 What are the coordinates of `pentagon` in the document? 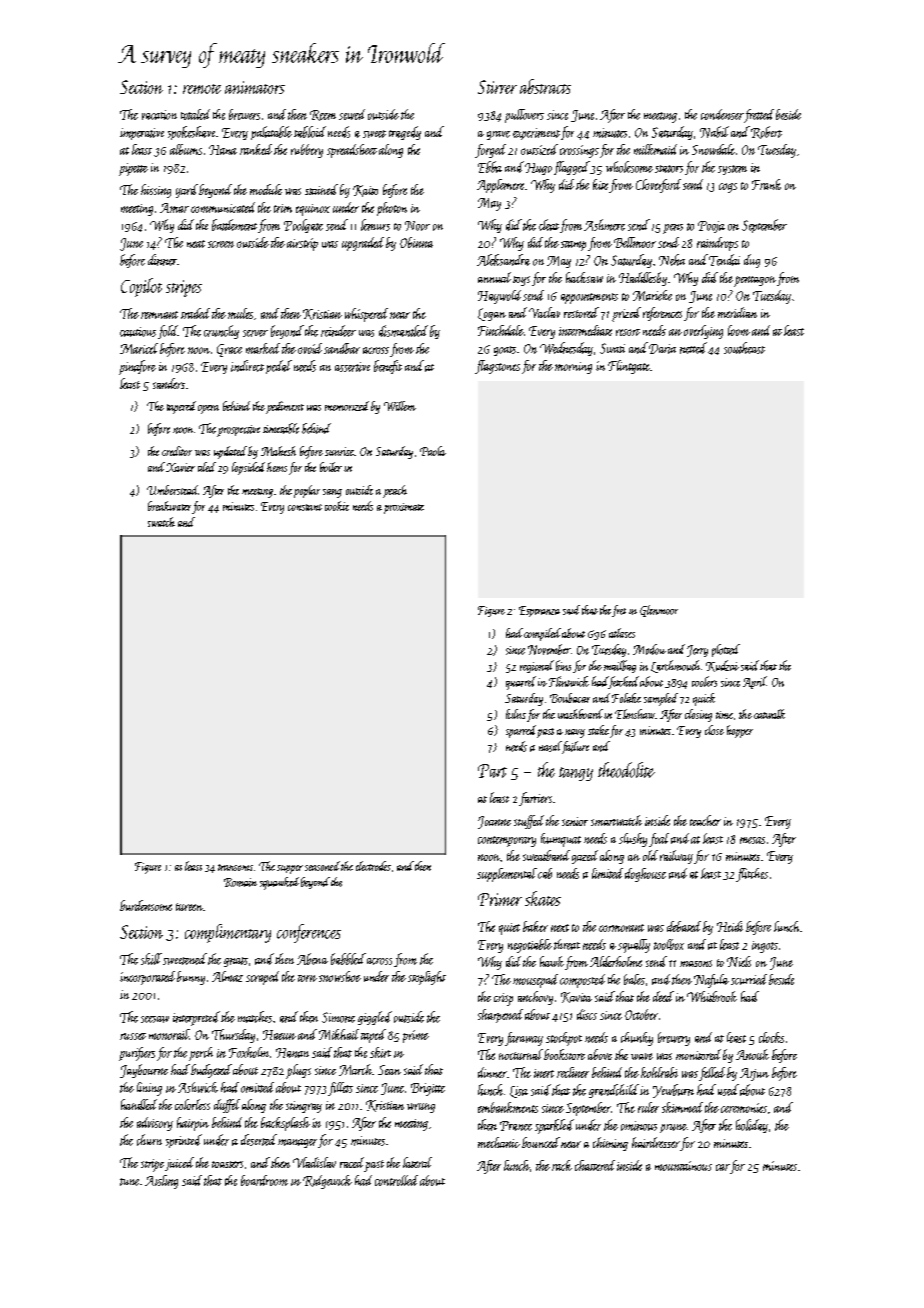 It's located at (755, 281).
